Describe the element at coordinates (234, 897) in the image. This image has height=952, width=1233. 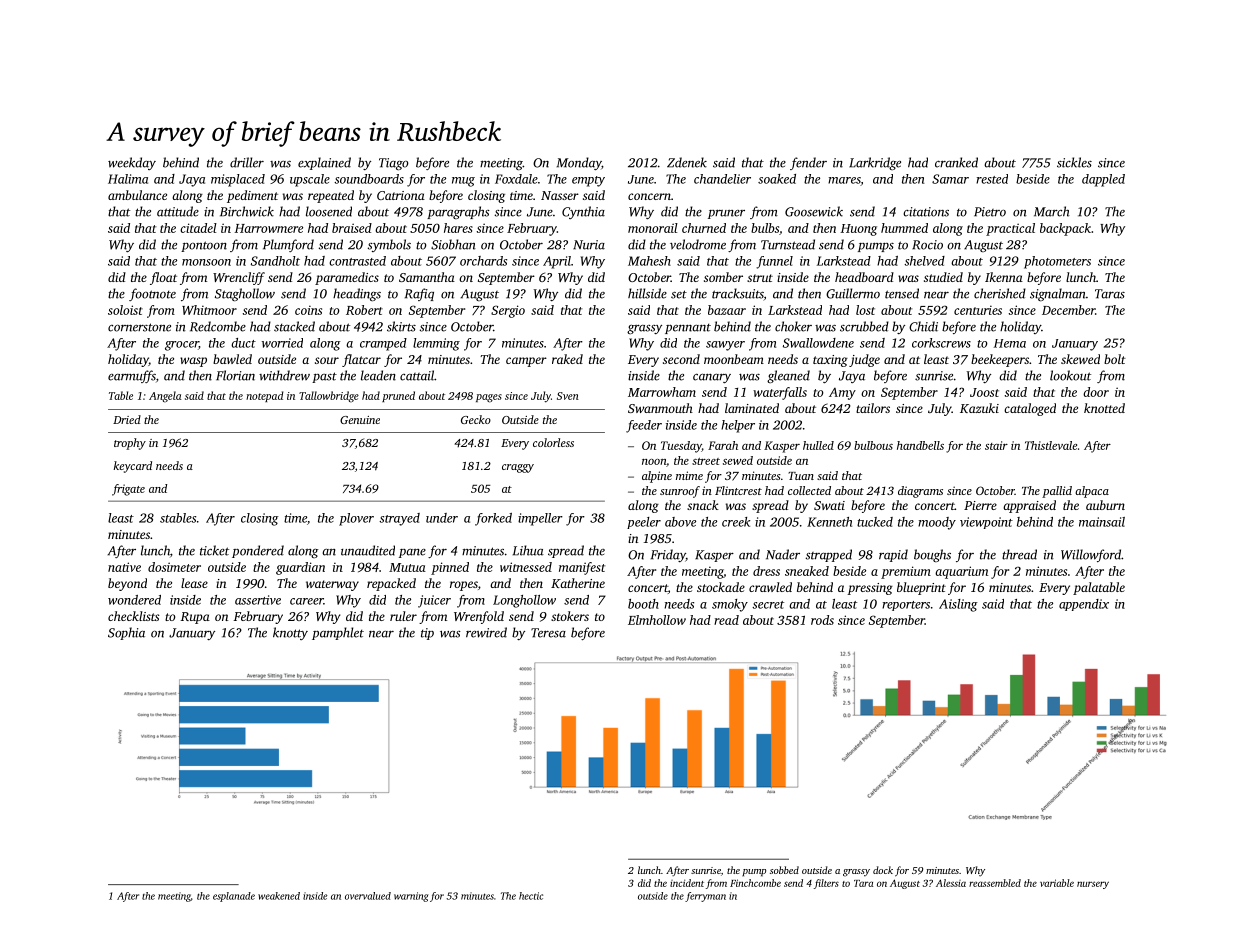
I see `esplanade` at that location.
